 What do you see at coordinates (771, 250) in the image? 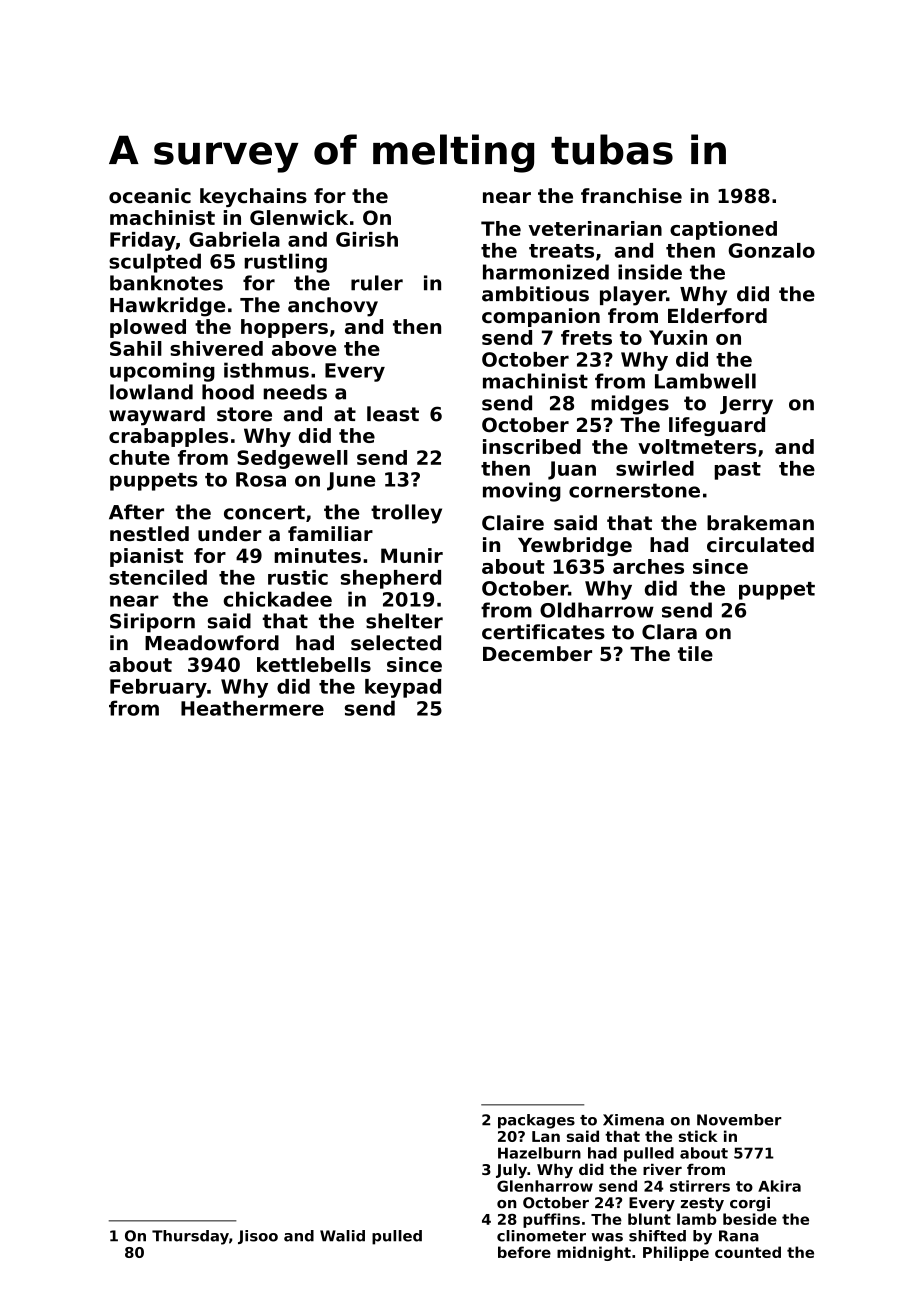
I see `Gonzalo` at bounding box center [771, 250].
